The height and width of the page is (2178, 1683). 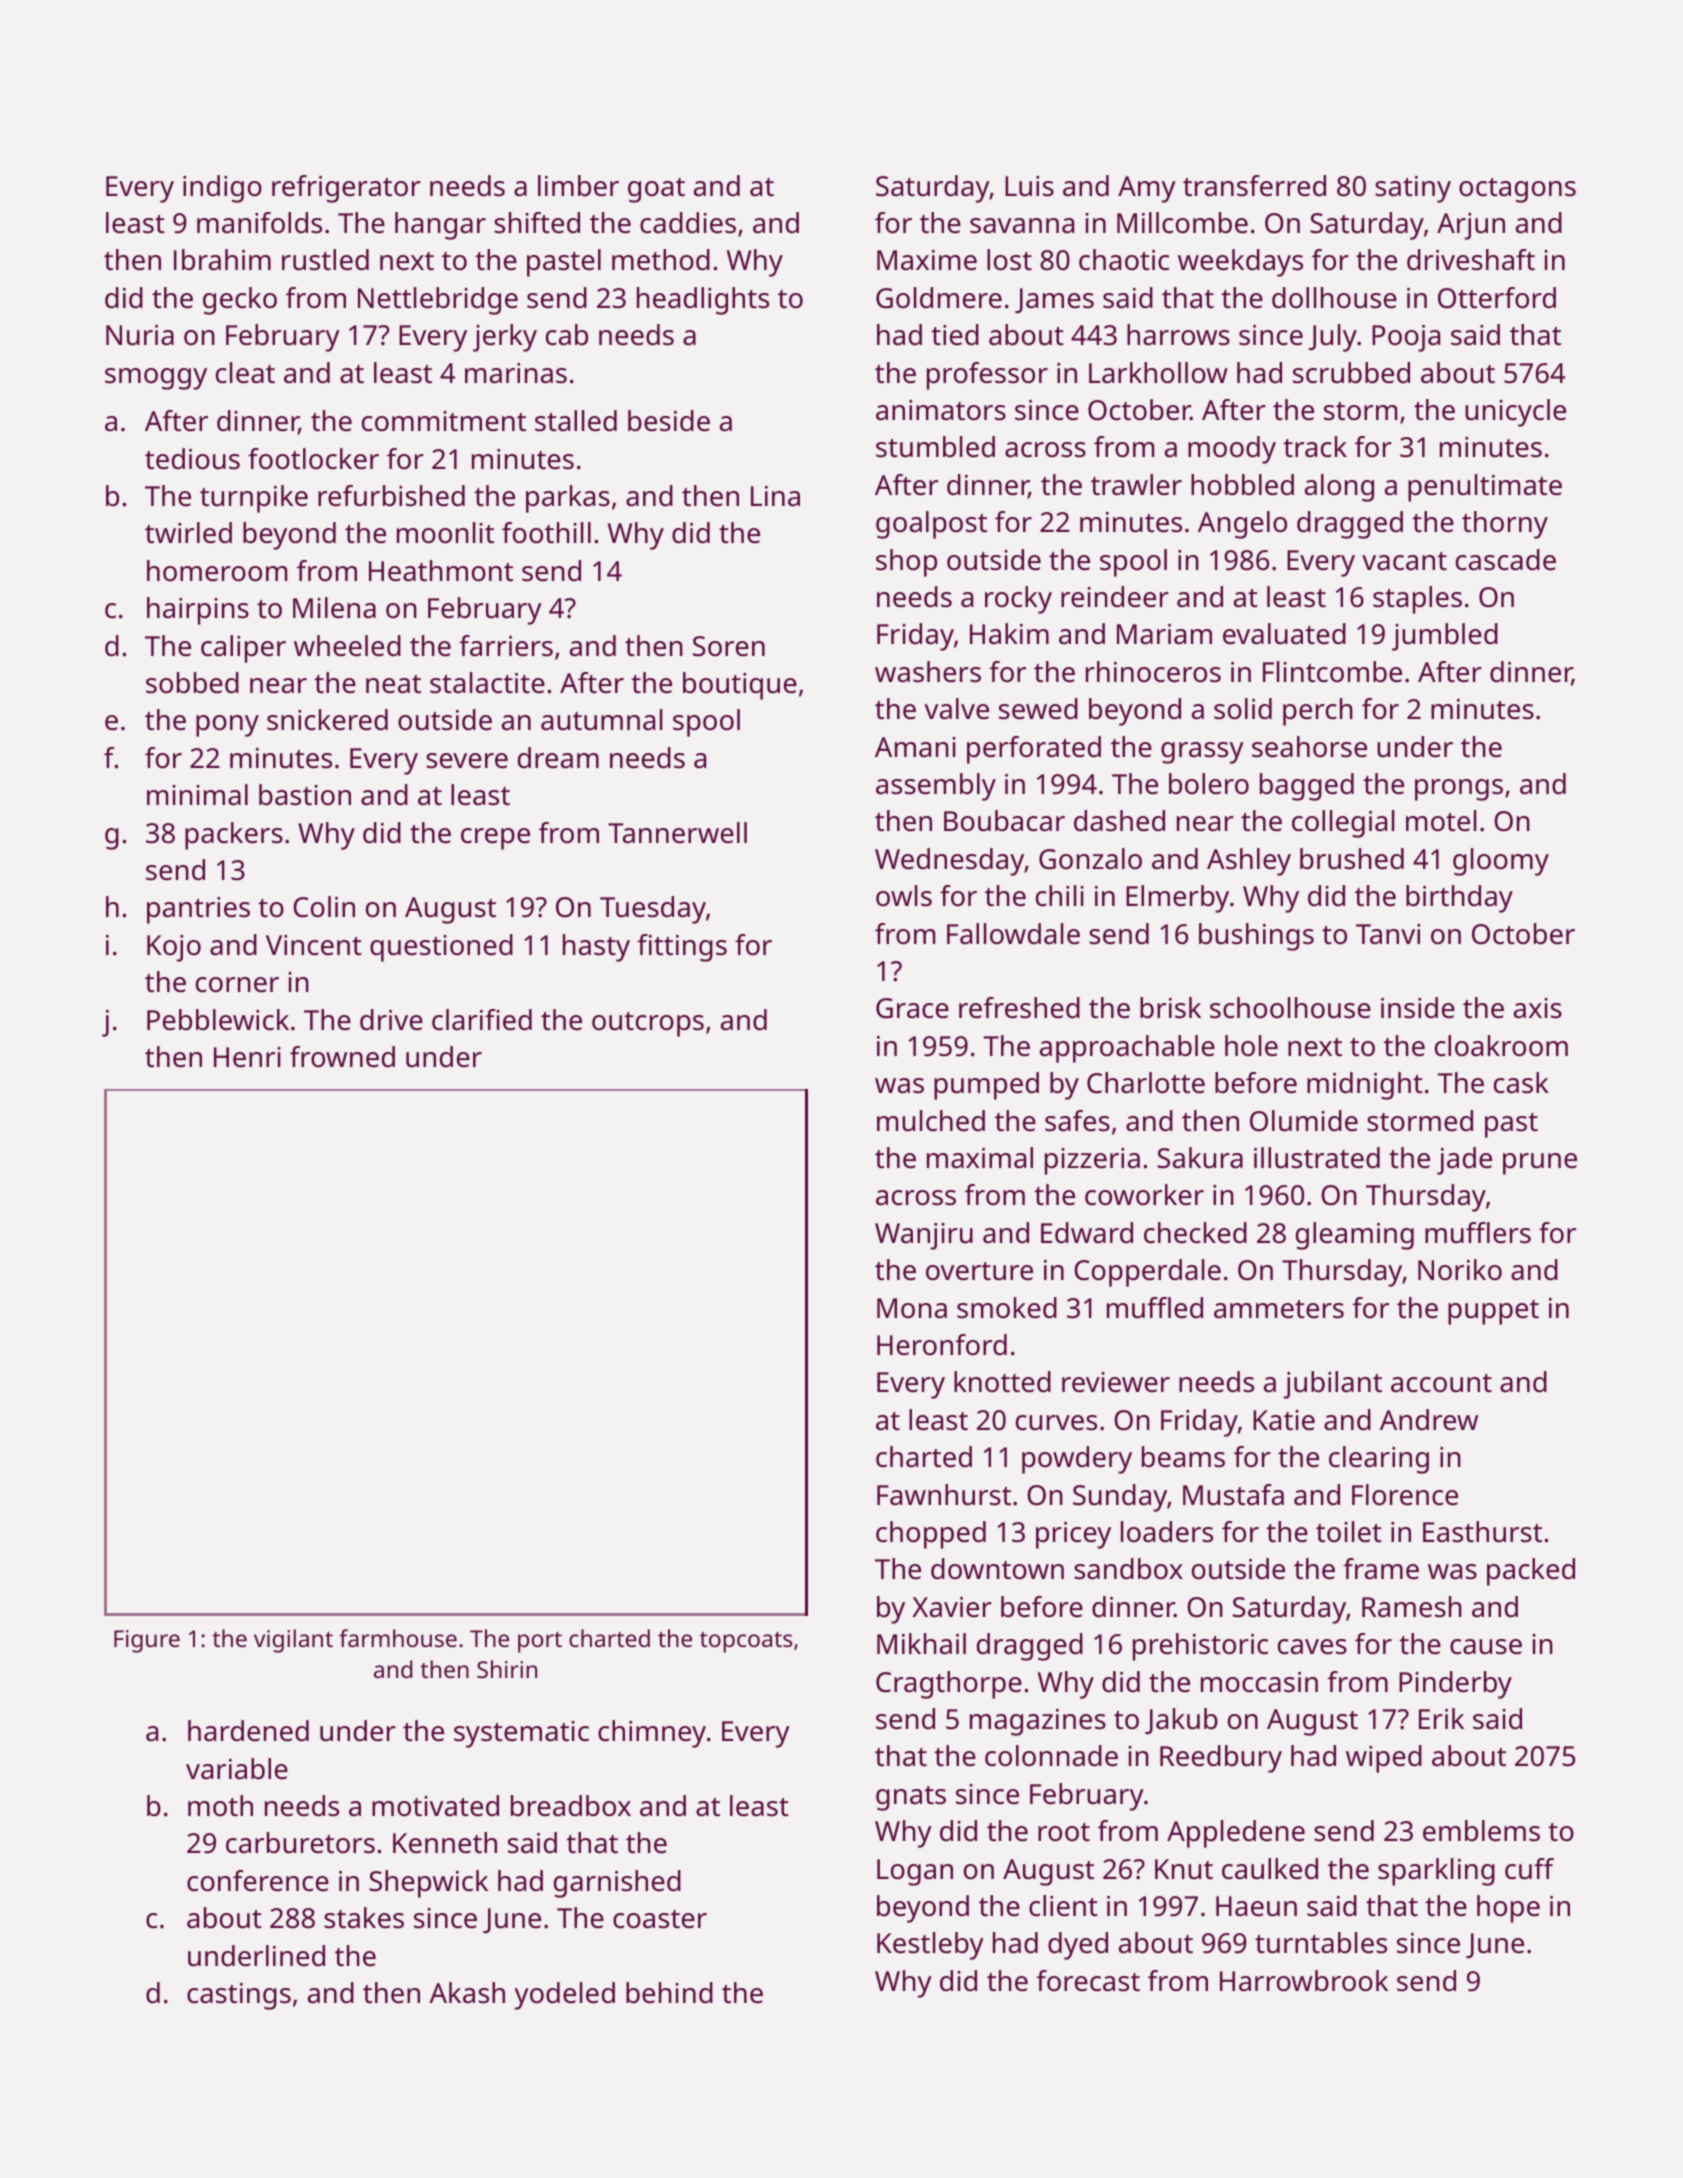 What do you see at coordinates (1077, 1460) in the page?
I see `powdery` at bounding box center [1077, 1460].
